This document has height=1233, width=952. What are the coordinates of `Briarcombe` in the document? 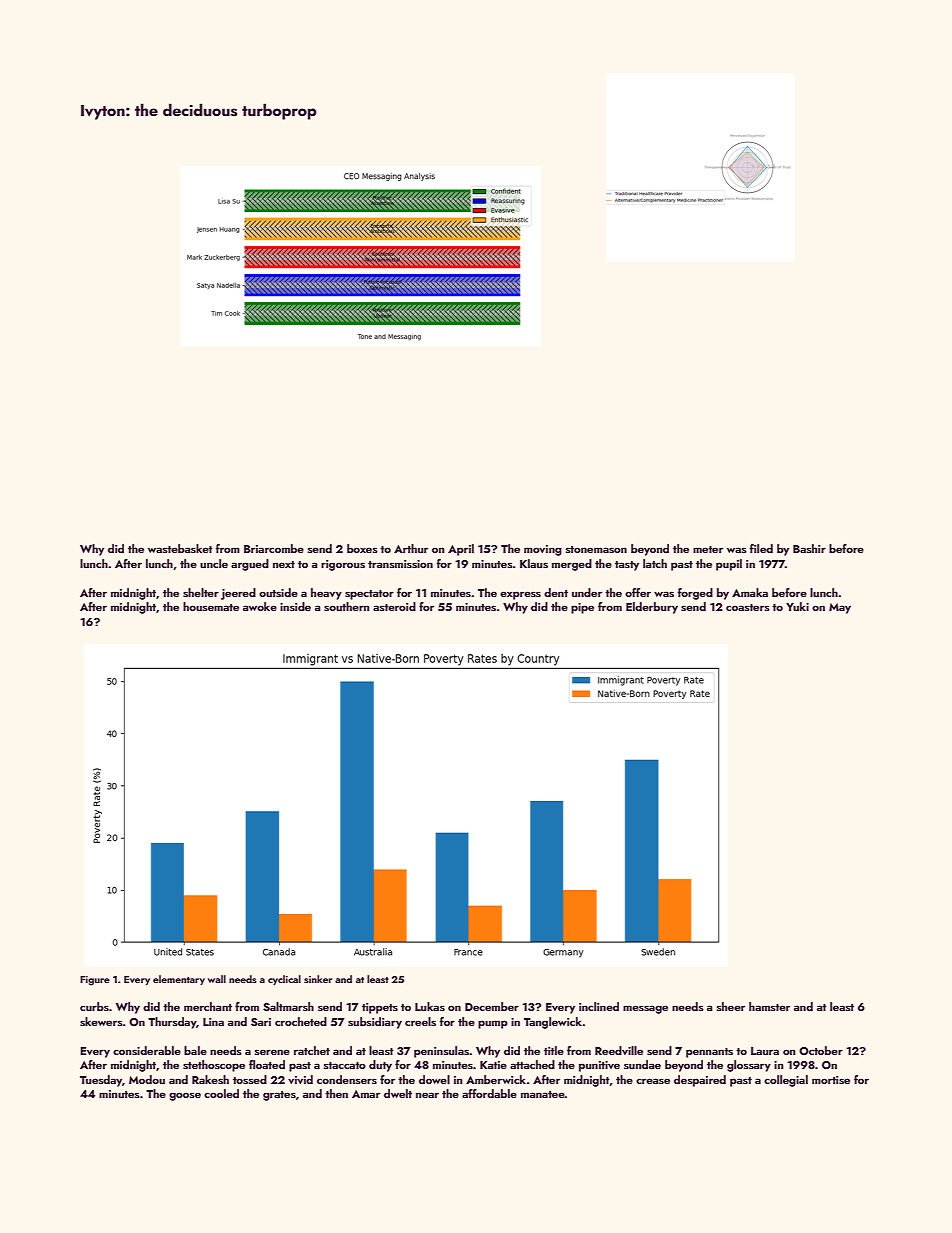 It's located at (274, 548).
